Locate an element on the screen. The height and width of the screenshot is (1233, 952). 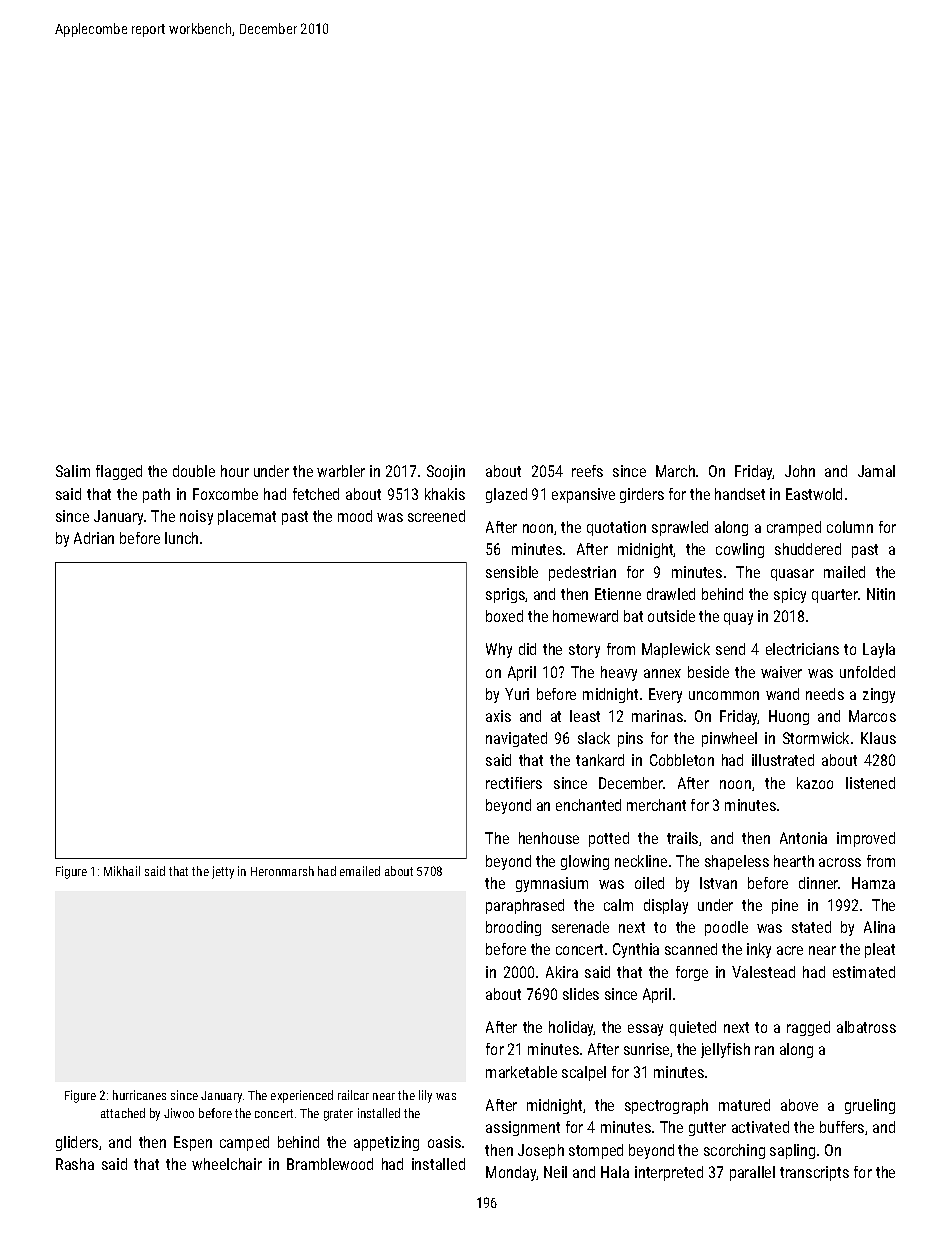
Rasha is located at coordinates (75, 1164).
